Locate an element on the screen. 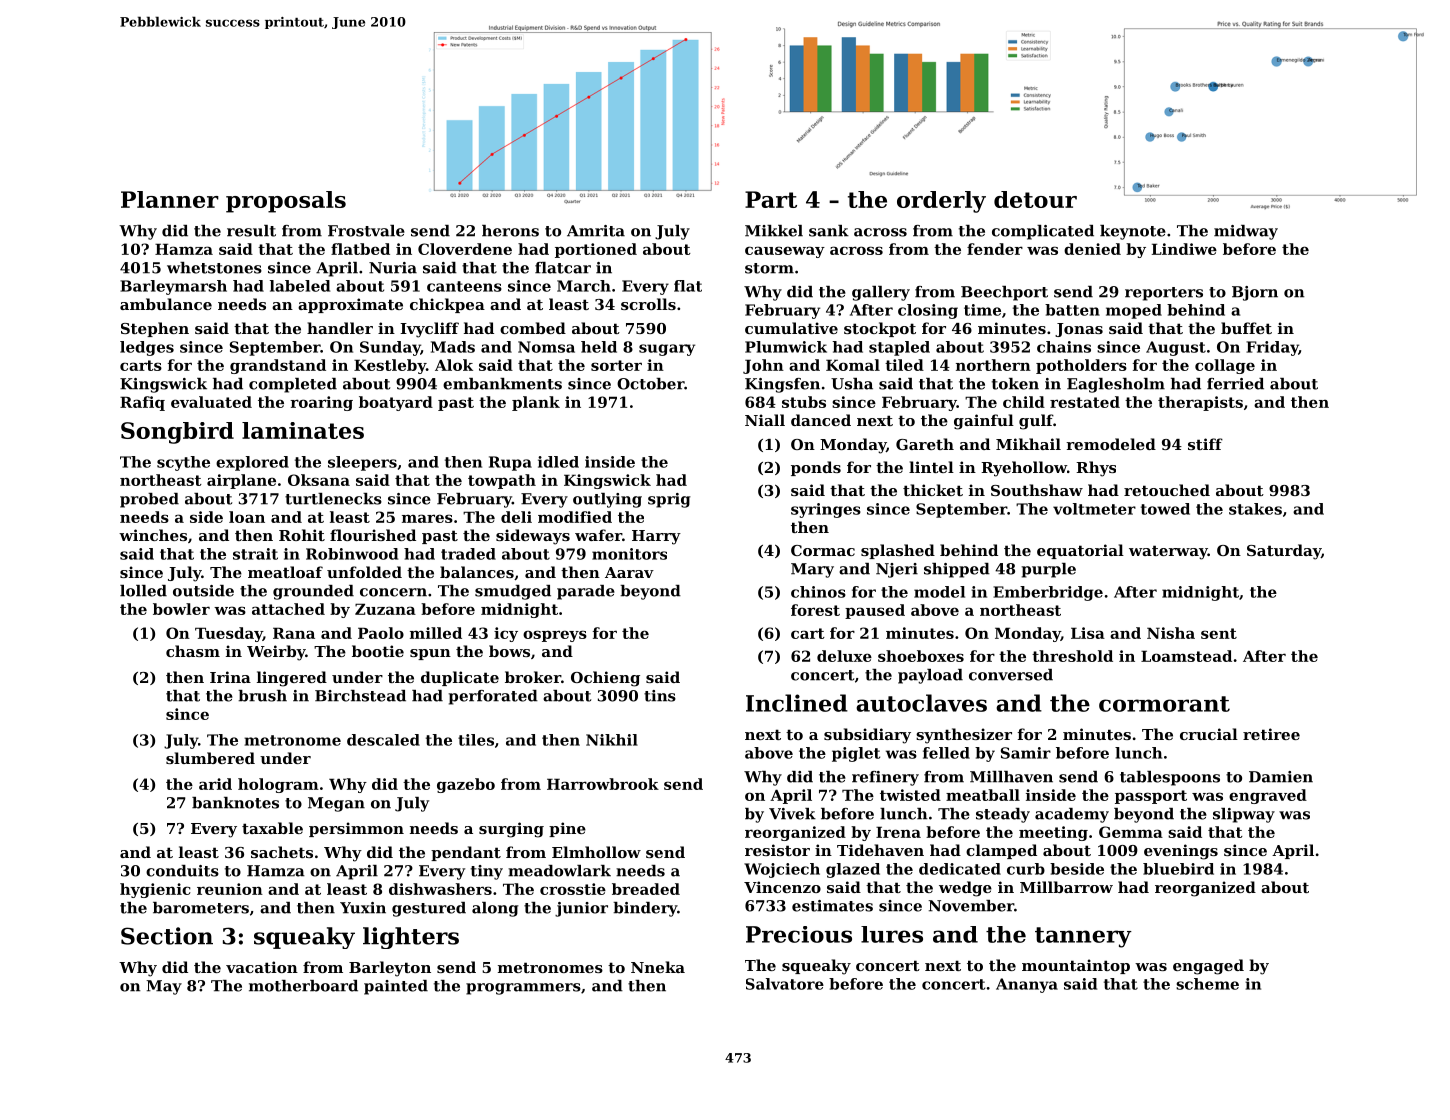 This screenshot has height=1120, width=1450. Rhys is located at coordinates (1096, 469).
